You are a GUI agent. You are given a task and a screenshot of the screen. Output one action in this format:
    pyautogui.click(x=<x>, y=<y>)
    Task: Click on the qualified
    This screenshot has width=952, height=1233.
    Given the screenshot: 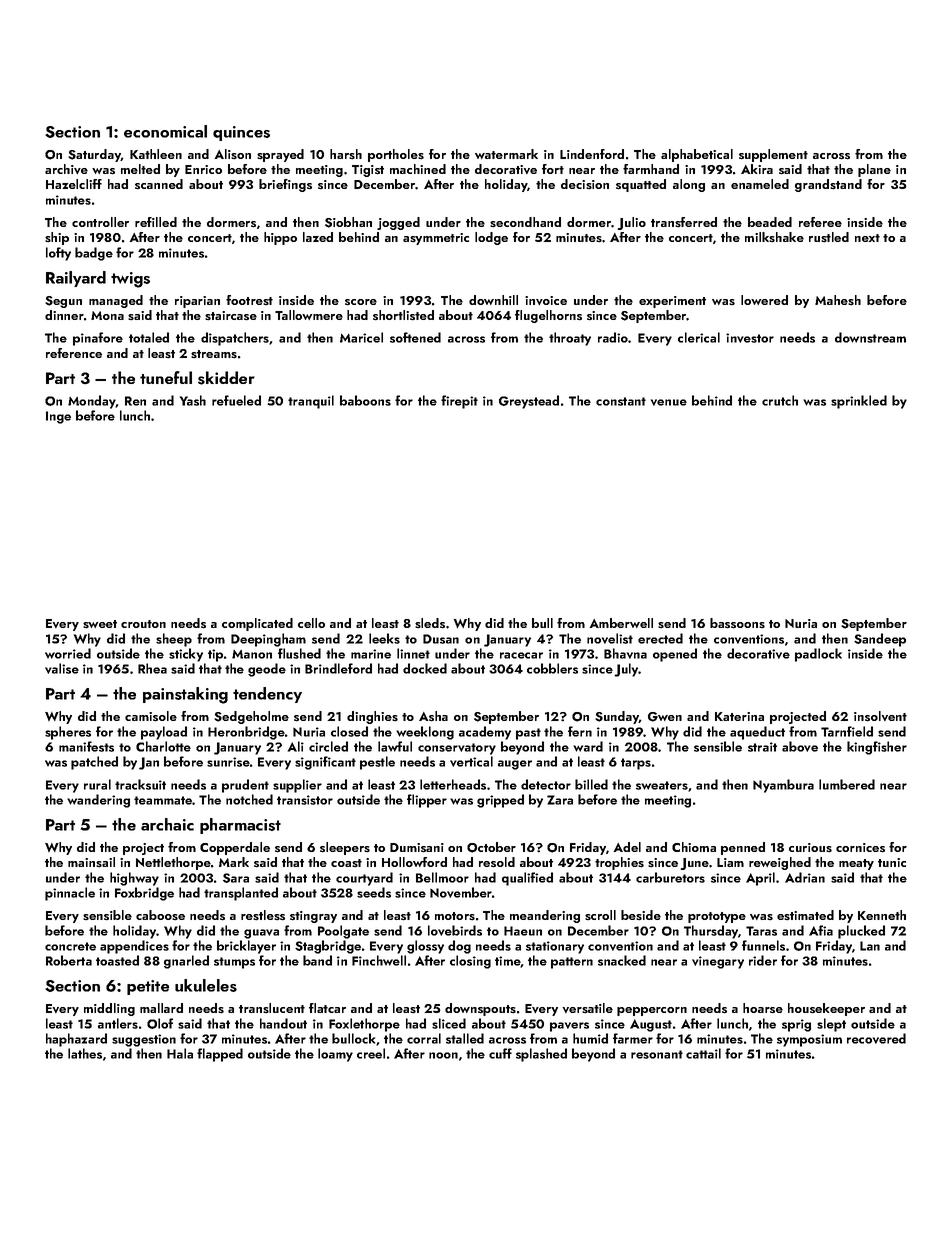 What is the action you would take?
    pyautogui.click(x=527, y=879)
